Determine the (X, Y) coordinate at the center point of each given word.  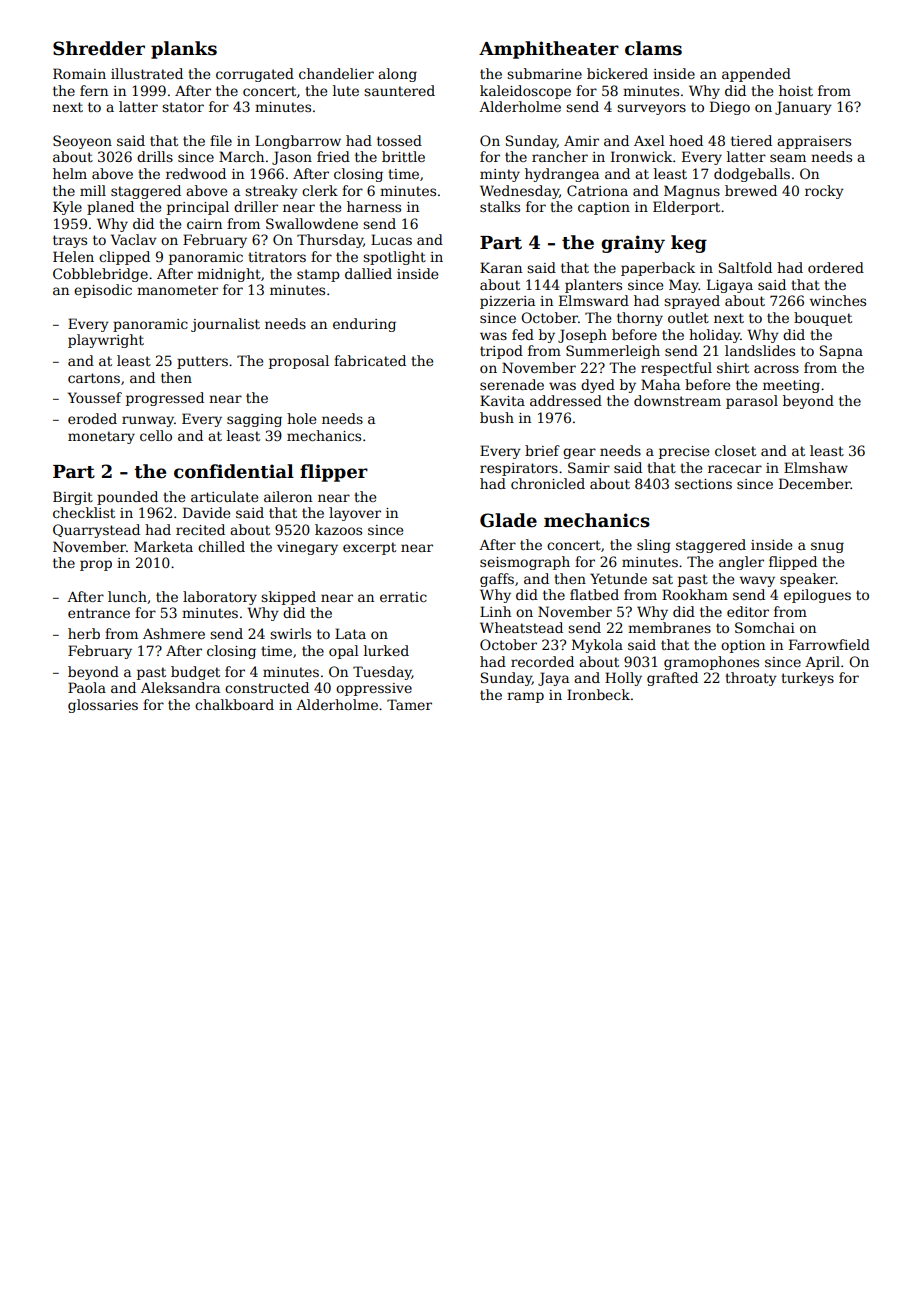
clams (653, 48)
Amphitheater (549, 50)
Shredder (99, 48)
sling (654, 546)
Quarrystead (96, 531)
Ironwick (641, 156)
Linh (495, 611)
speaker (808, 580)
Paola (87, 687)
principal (198, 208)
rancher (560, 156)
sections (703, 484)
